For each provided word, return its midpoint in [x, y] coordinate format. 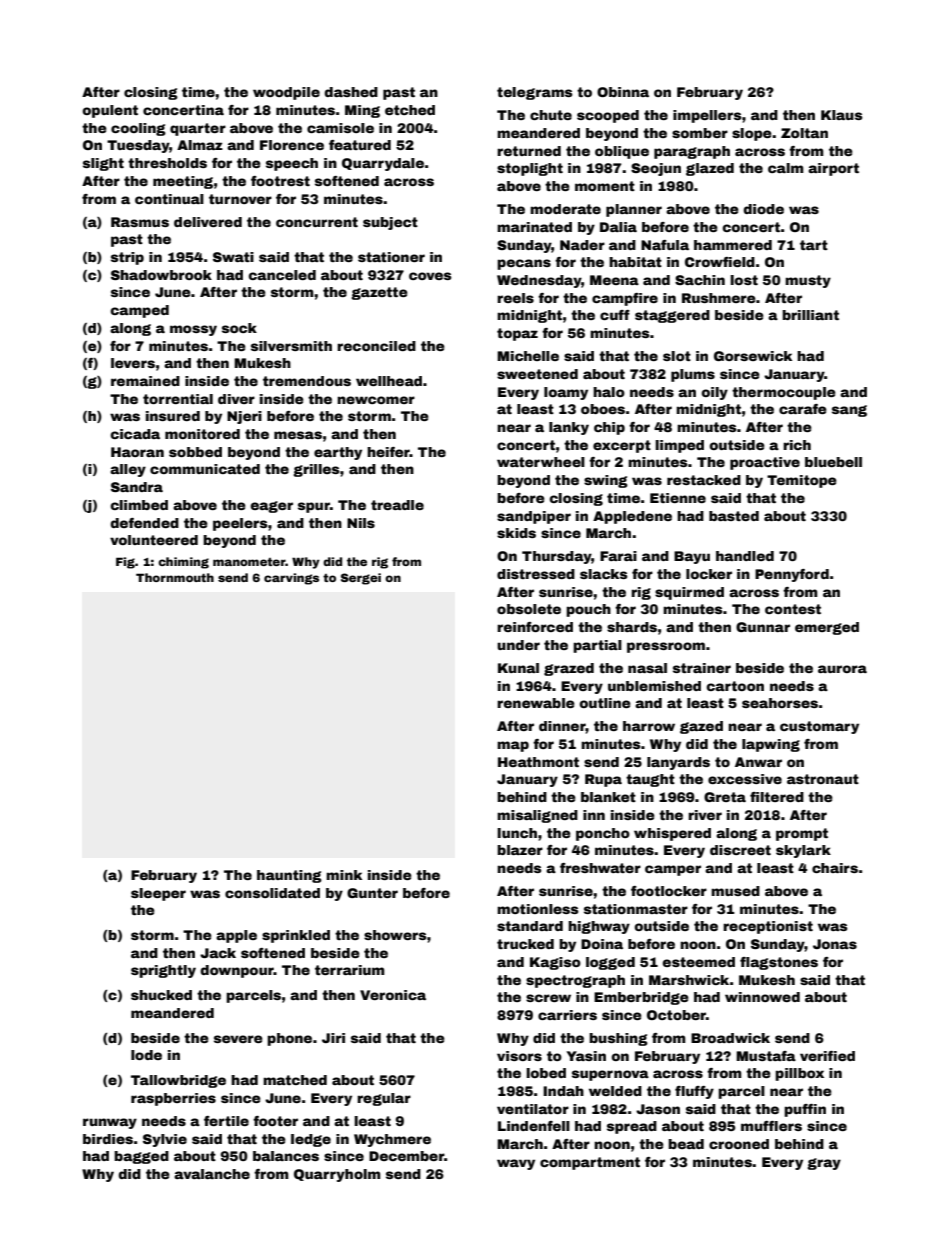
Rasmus [140, 222]
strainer [702, 668]
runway [110, 1123]
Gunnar [763, 627]
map [513, 746]
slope [752, 134]
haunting [289, 876]
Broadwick [730, 1038]
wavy [516, 1164]
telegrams [535, 93]
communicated [205, 469]
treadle [397, 505]
